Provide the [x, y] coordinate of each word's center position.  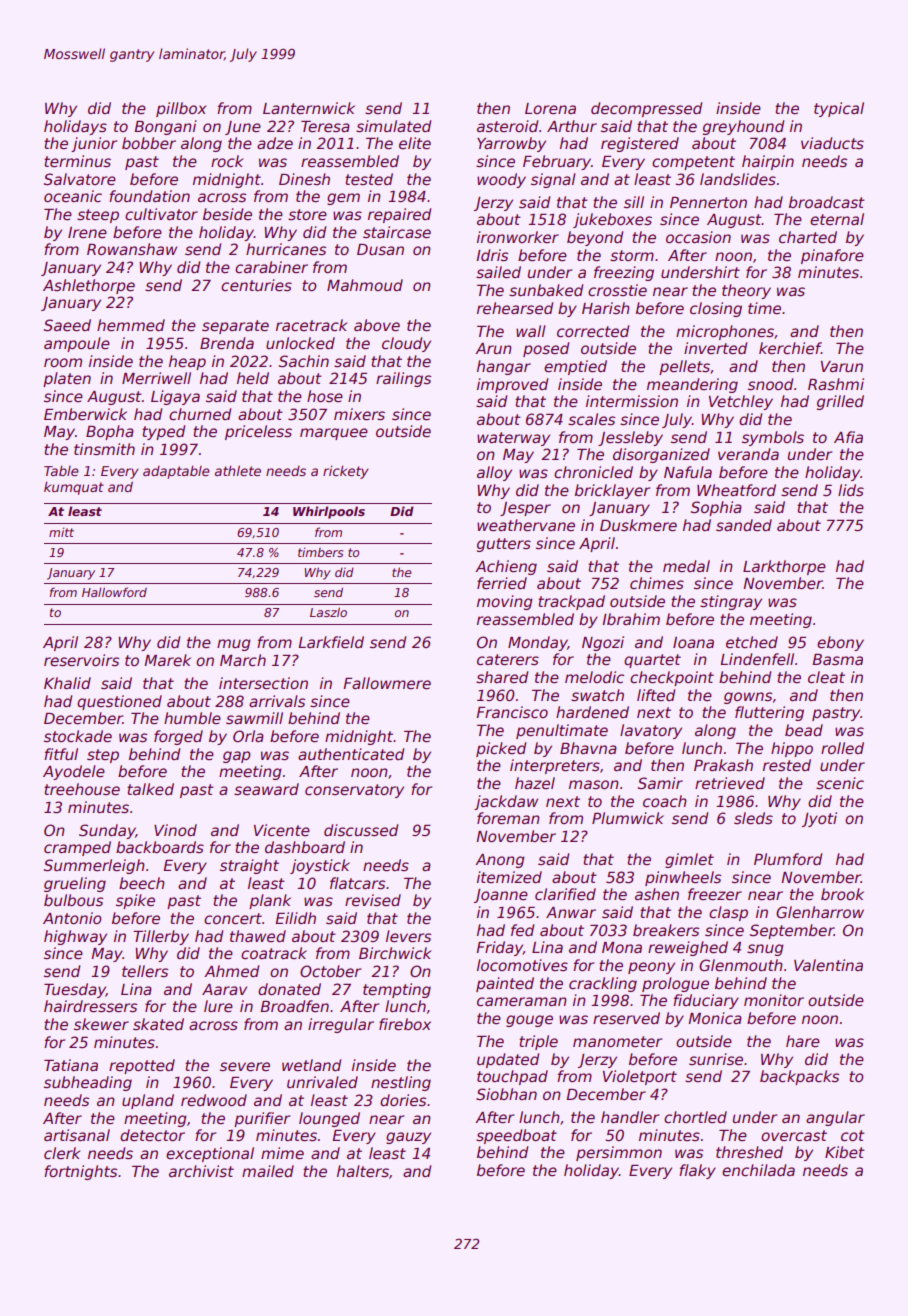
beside [227, 214]
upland [148, 1101]
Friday [499, 948]
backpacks [799, 1077]
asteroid [507, 126]
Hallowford [114, 592]
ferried [502, 583]
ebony [840, 643]
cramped [77, 848]
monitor [774, 1000]
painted [505, 984]
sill [634, 202]
